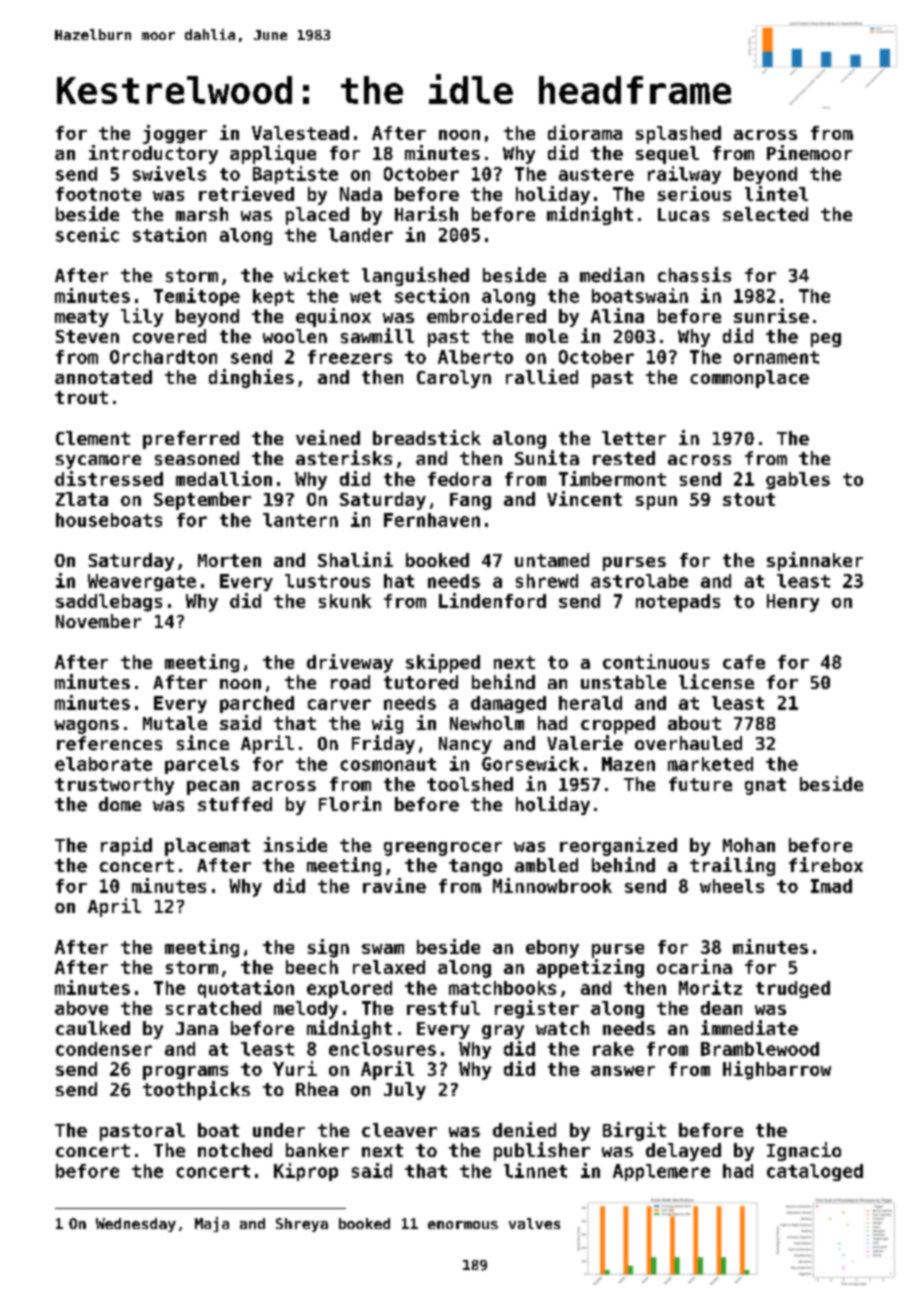  Describe the element at coordinates (585, 132) in the screenshot. I see `diorama` at that location.
